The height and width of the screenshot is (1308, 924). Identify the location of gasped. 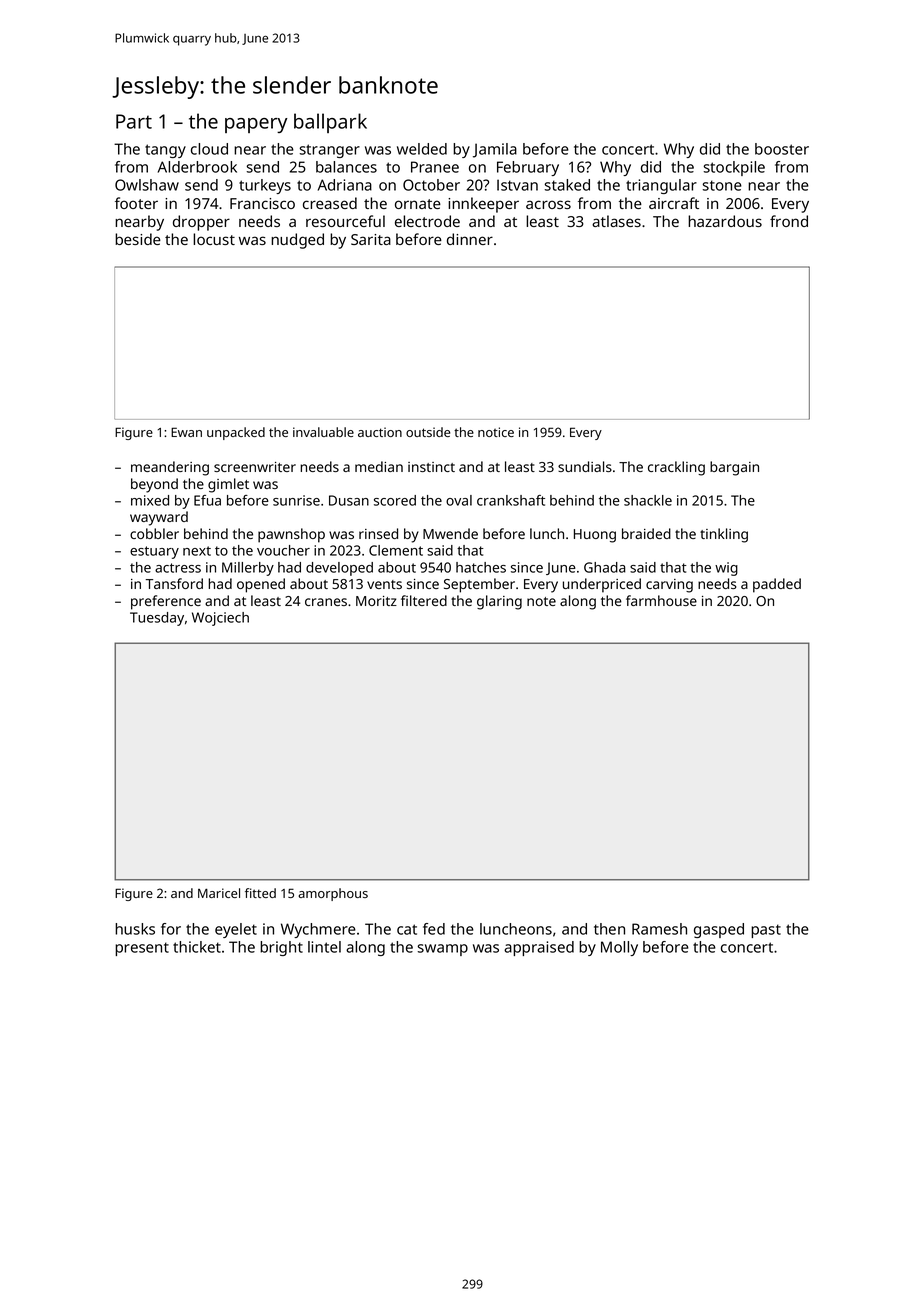
(719, 930).
